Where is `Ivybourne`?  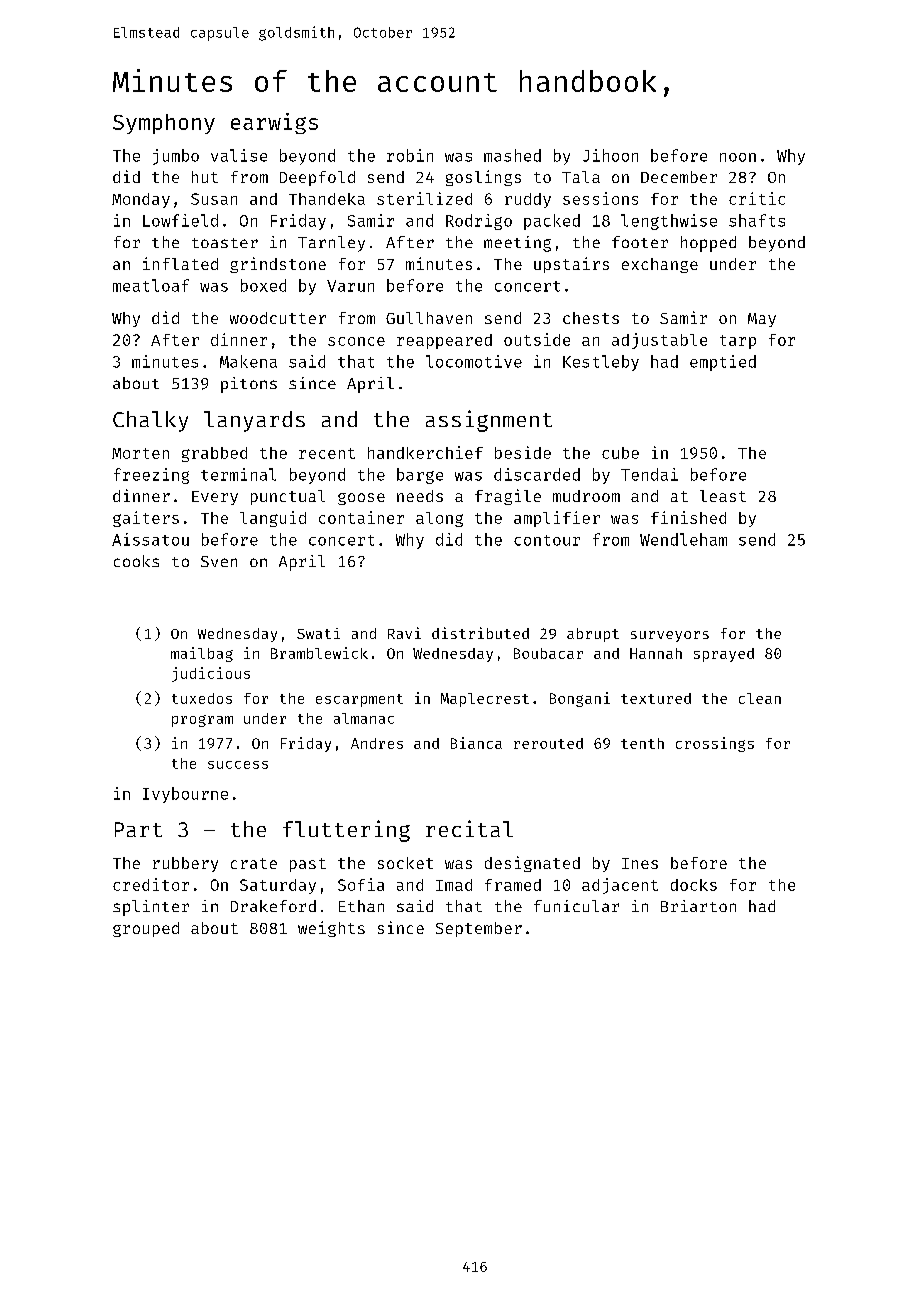
Ivybourne is located at coordinates (185, 795).
